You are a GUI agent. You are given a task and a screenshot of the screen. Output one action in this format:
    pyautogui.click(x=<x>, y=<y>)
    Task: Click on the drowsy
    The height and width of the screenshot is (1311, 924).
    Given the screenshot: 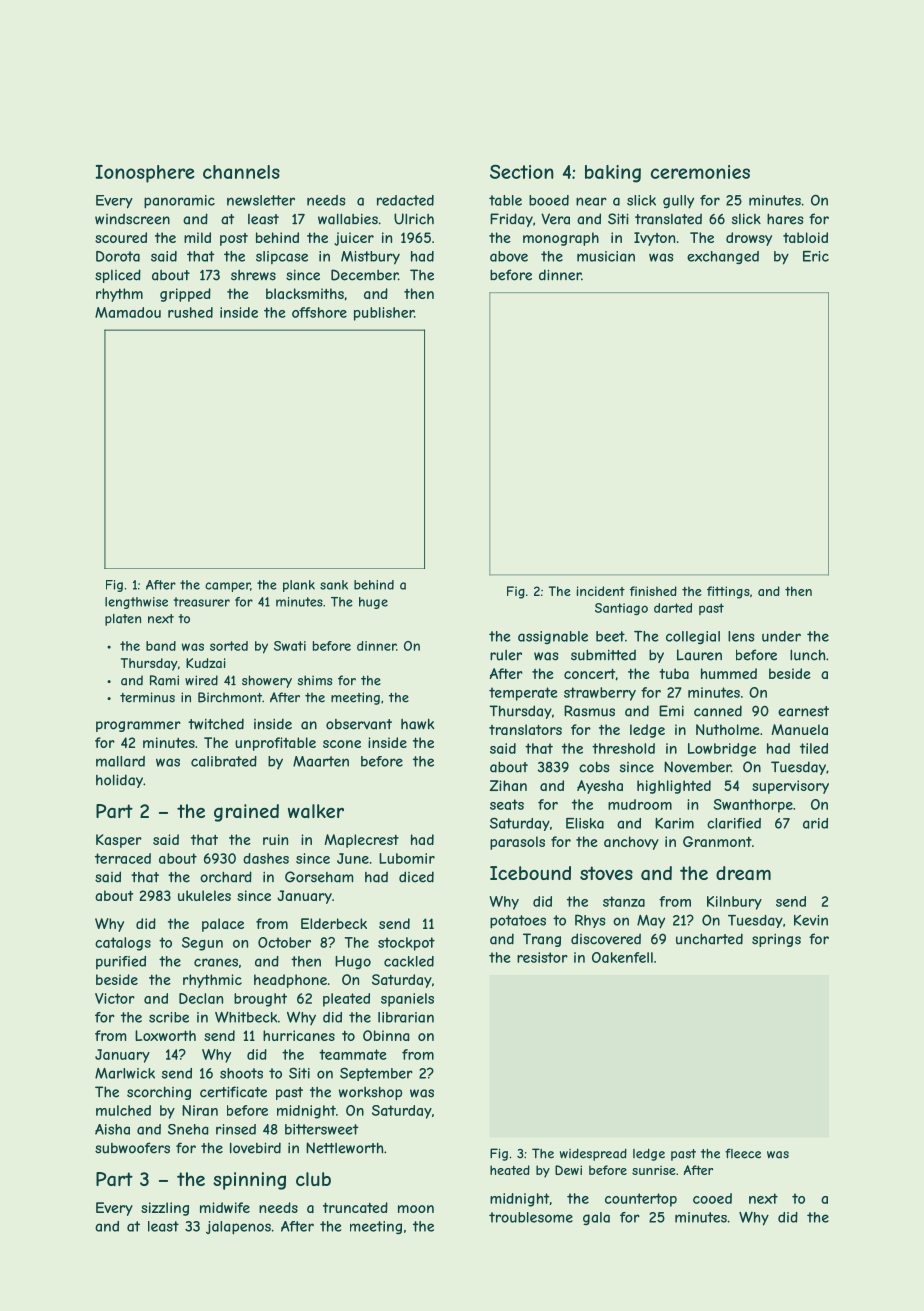 What is the action you would take?
    pyautogui.click(x=749, y=239)
